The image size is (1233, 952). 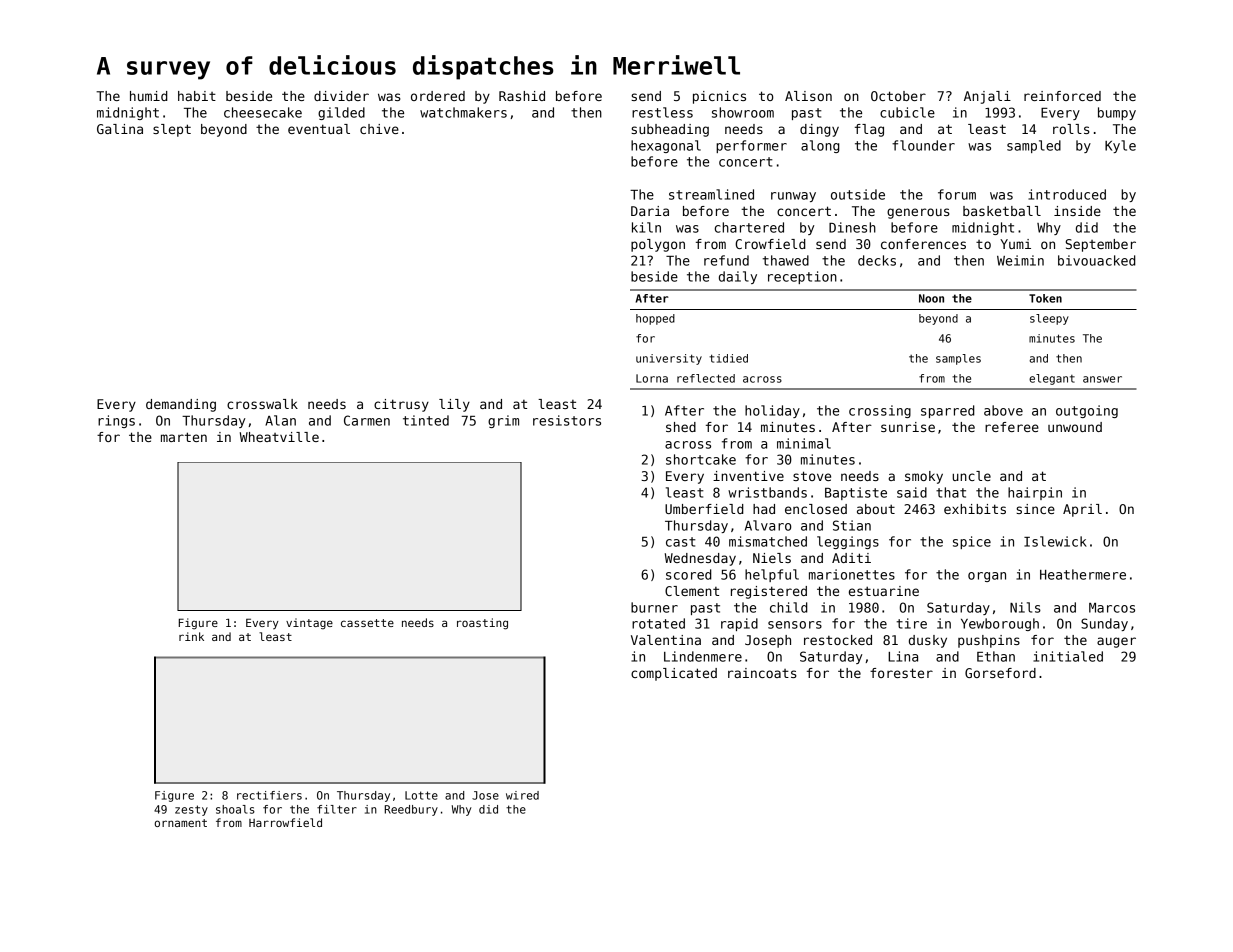 What do you see at coordinates (367, 623) in the screenshot?
I see `cassette` at bounding box center [367, 623].
